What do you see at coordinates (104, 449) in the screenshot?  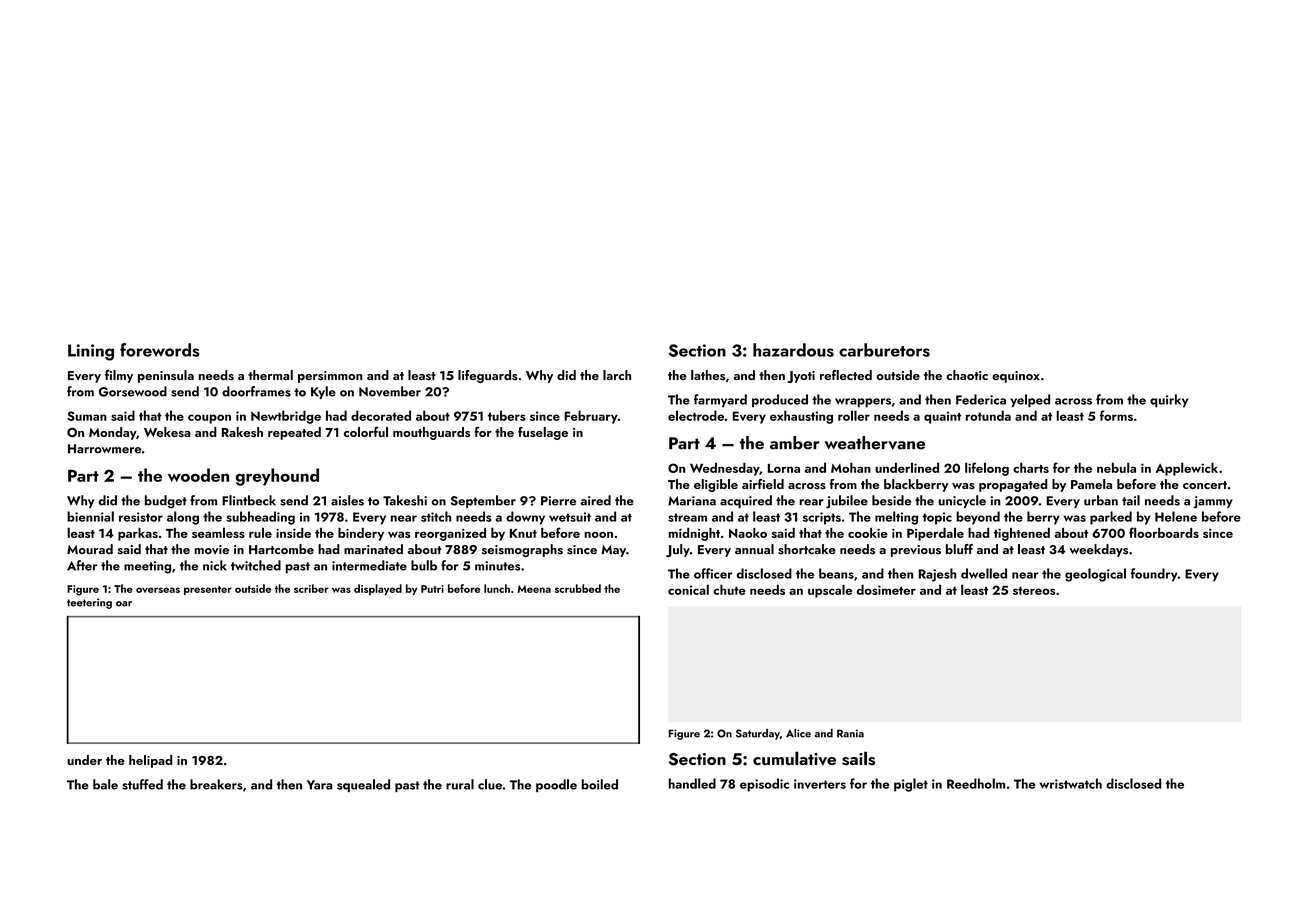 I see `Harrowmere` at bounding box center [104, 449].
